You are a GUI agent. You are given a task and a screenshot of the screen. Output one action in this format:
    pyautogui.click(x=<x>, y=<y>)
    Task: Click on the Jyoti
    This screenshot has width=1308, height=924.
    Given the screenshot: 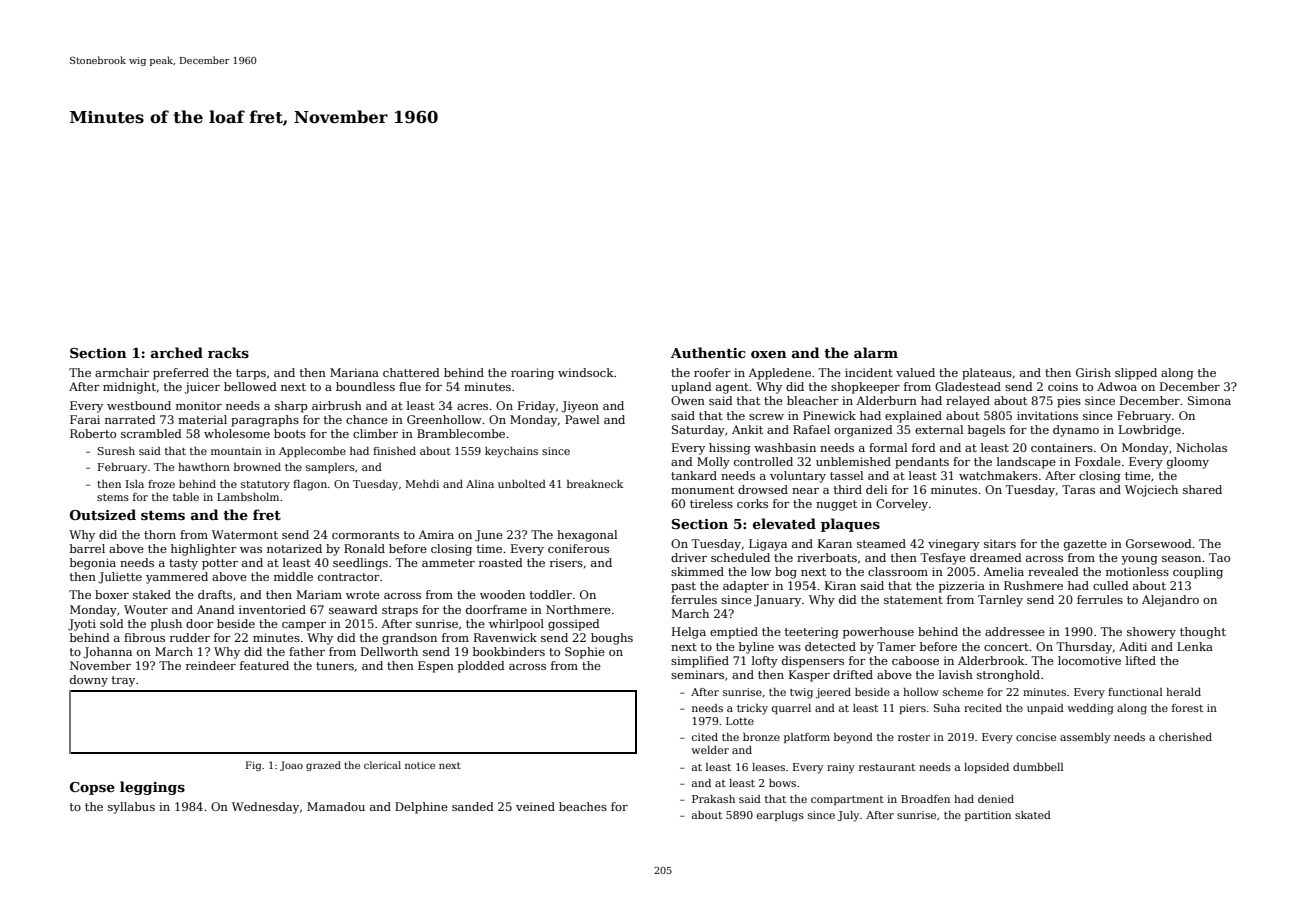 What is the action you would take?
    pyautogui.click(x=82, y=625)
